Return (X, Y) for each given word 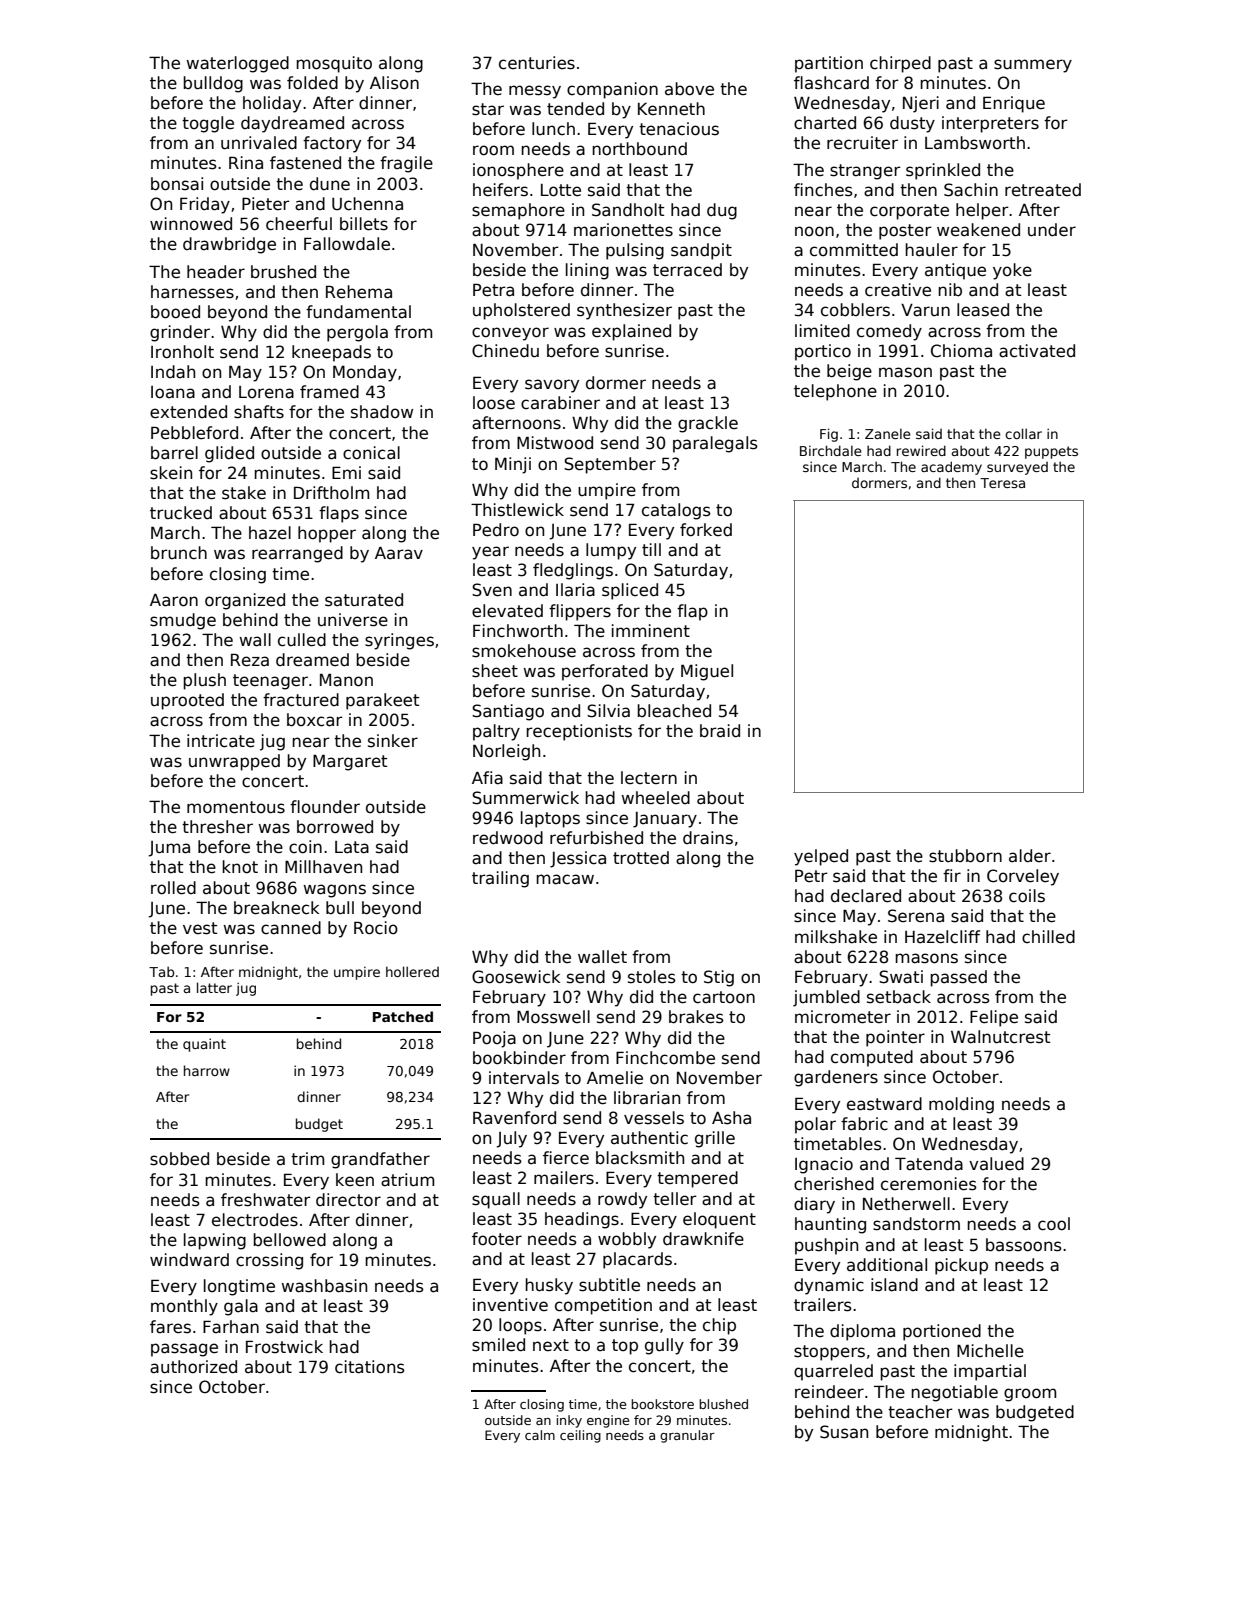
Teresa (1002, 483)
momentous (236, 807)
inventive (510, 1305)
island (894, 1285)
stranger (865, 172)
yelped (821, 857)
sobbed (179, 1159)
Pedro (496, 530)
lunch (553, 129)
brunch (179, 553)
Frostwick (284, 1347)
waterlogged (238, 64)
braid (720, 731)
